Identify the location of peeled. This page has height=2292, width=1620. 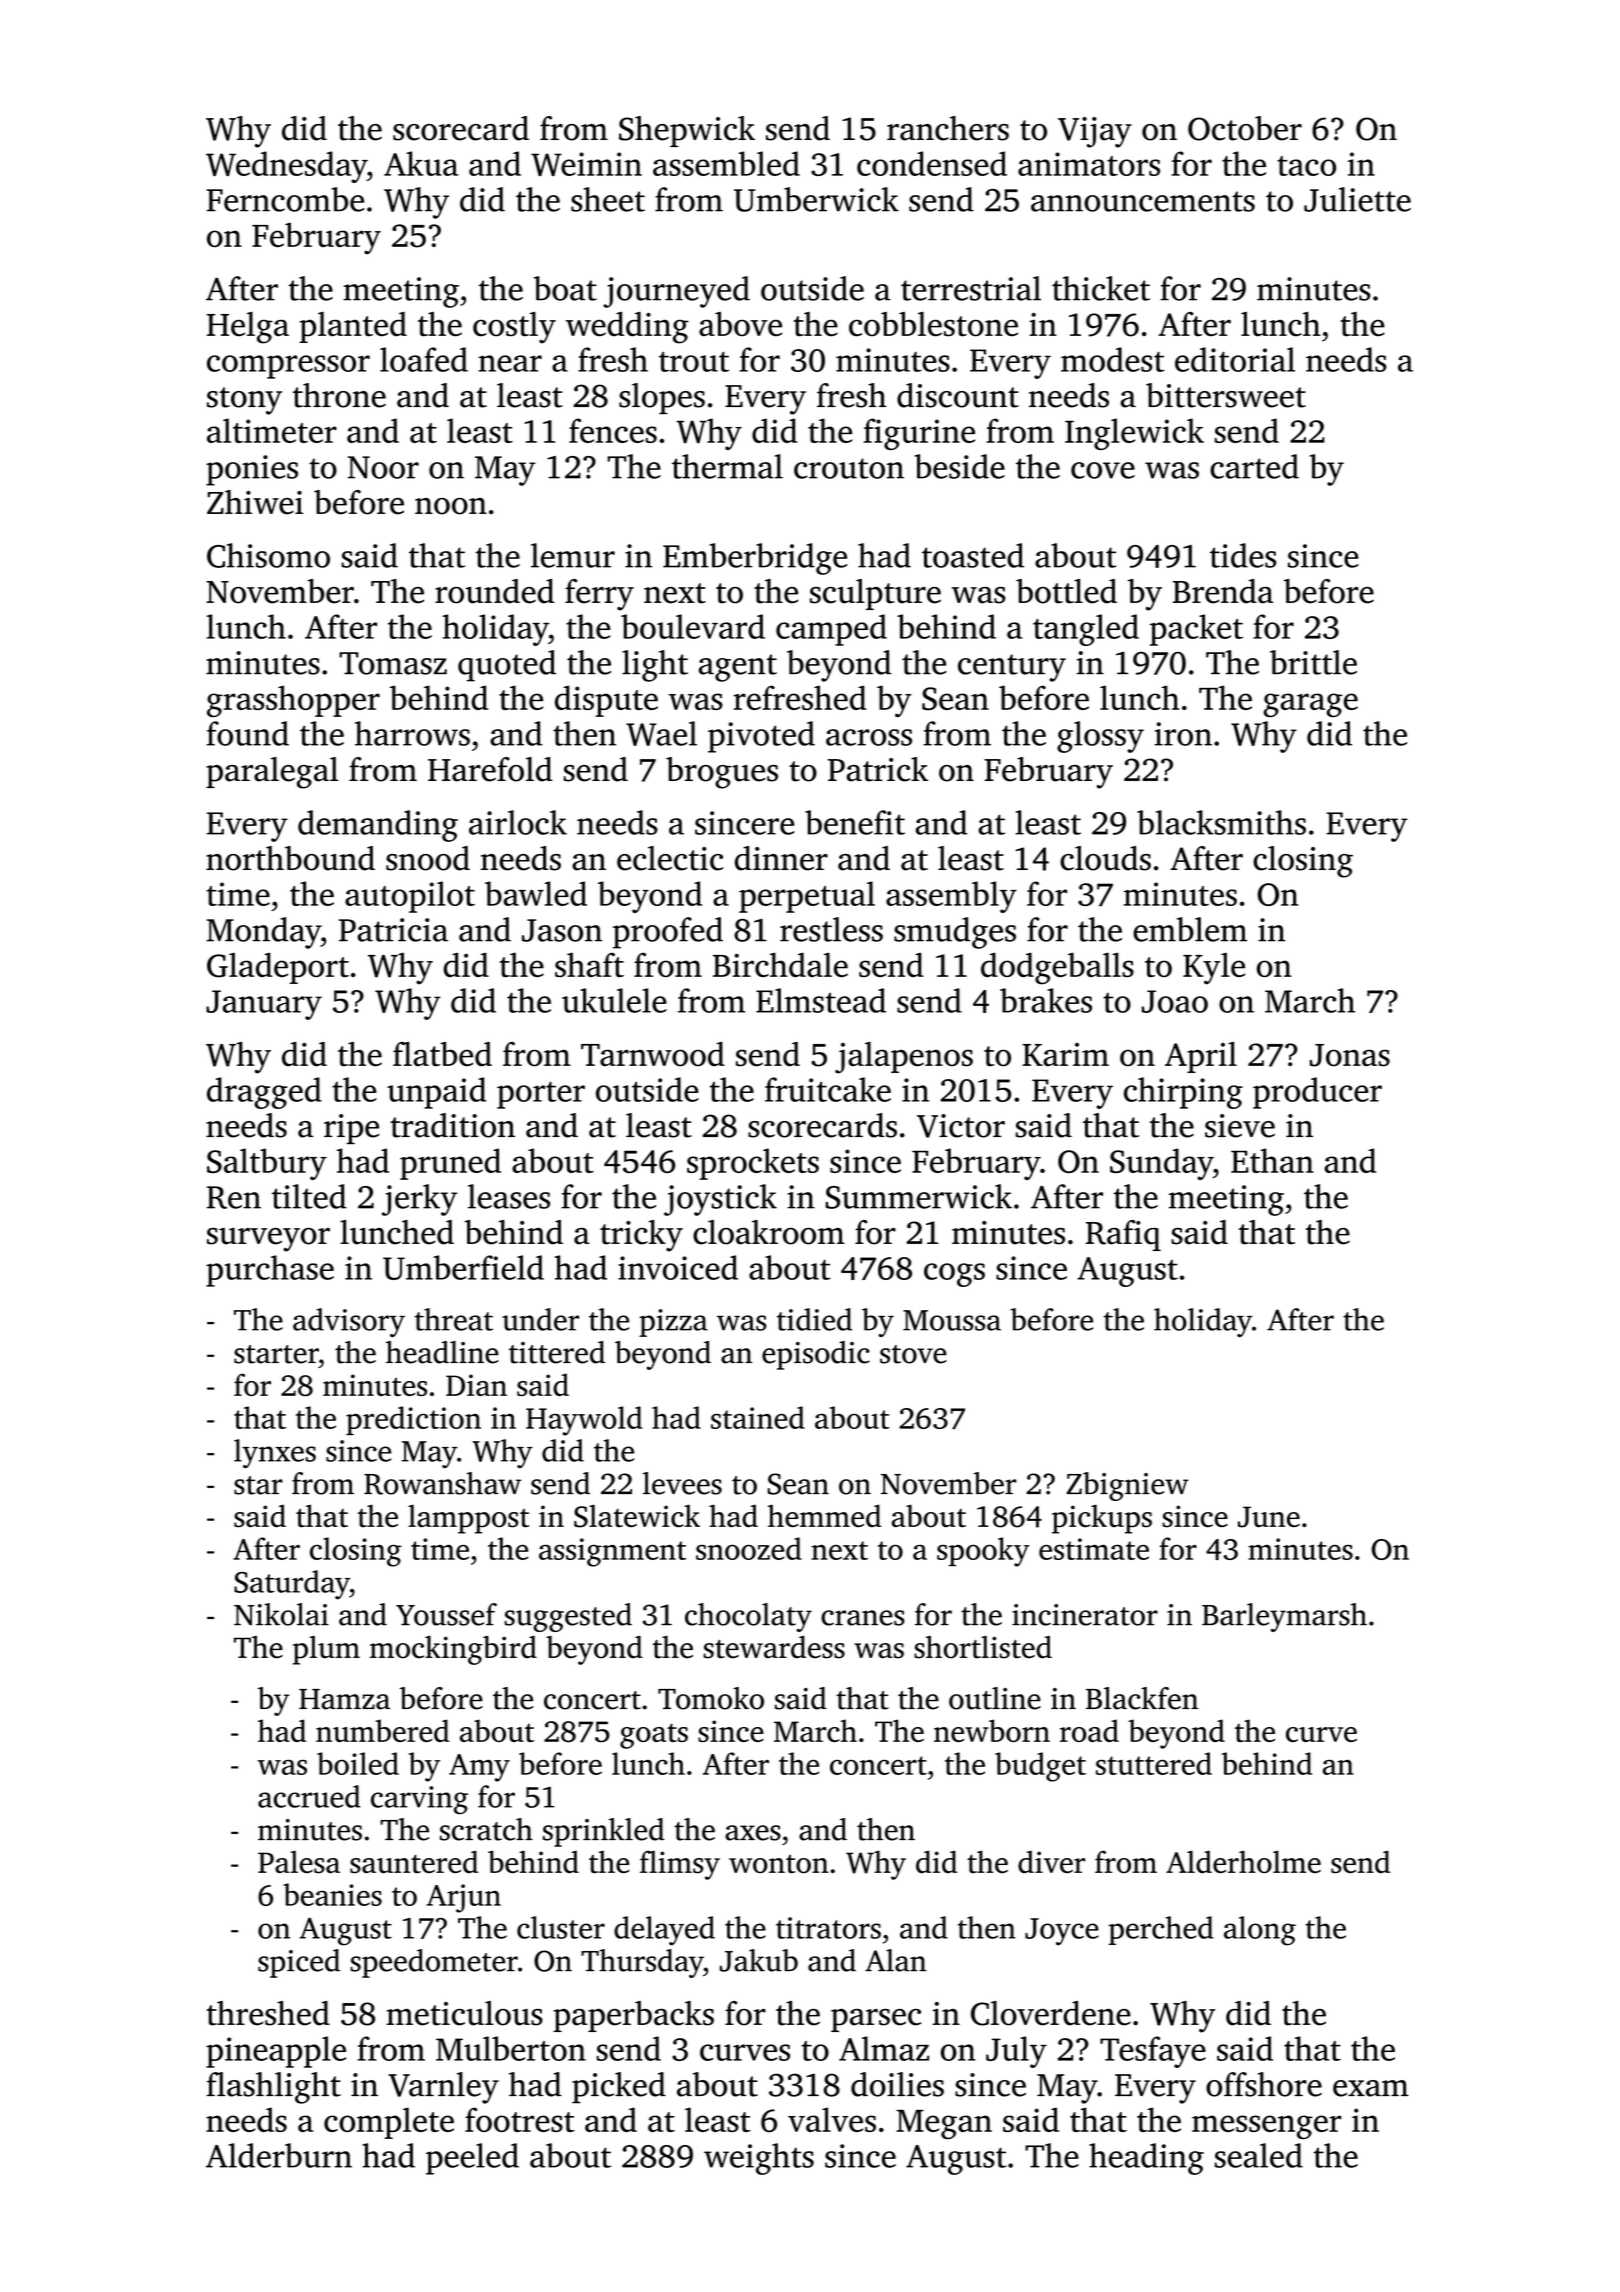
(472, 2159).
